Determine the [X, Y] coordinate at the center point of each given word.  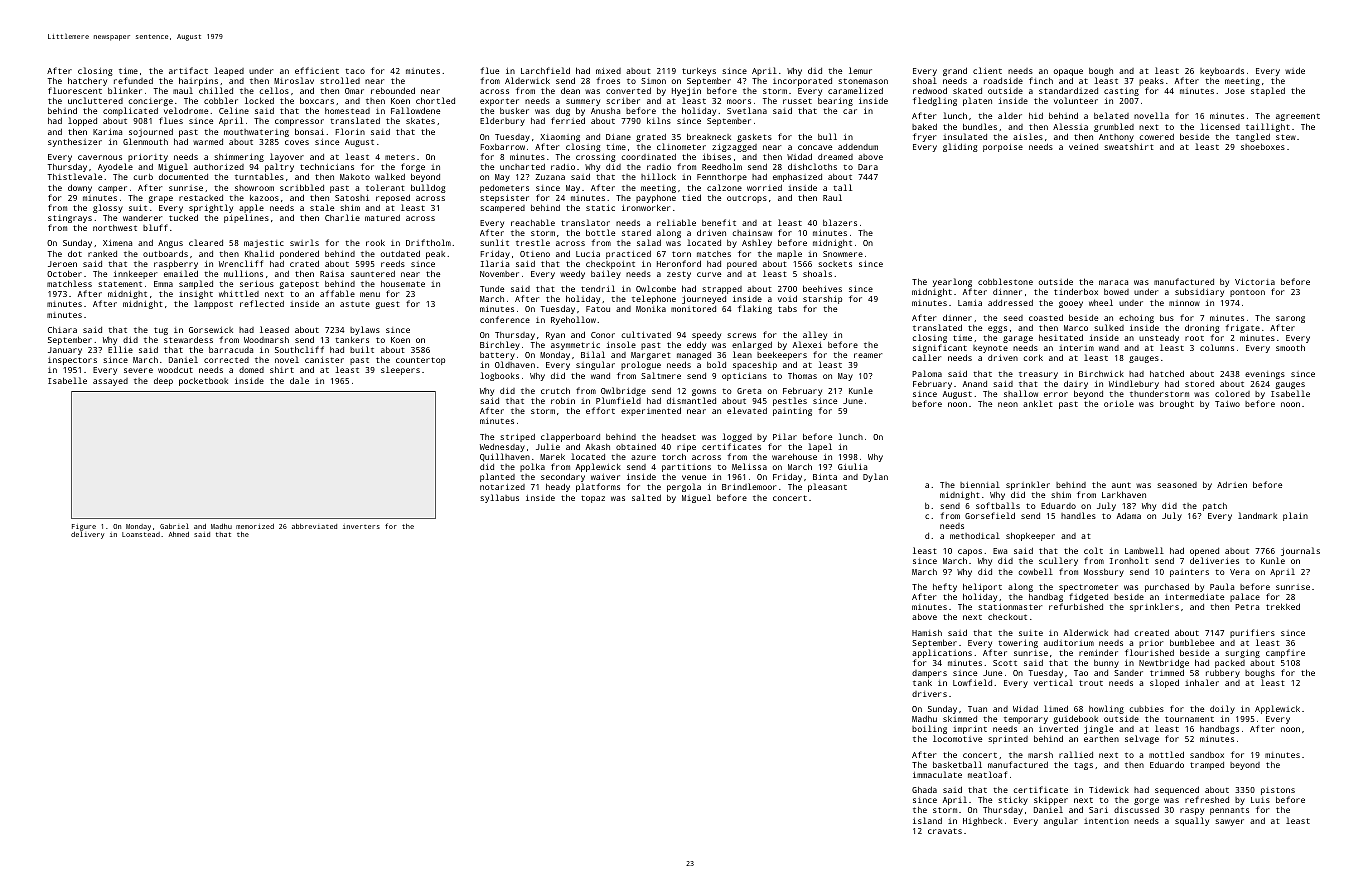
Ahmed [179, 534]
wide [1295, 70]
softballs [998, 505]
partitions [686, 468]
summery [583, 103]
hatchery [87, 81]
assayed [110, 382]
